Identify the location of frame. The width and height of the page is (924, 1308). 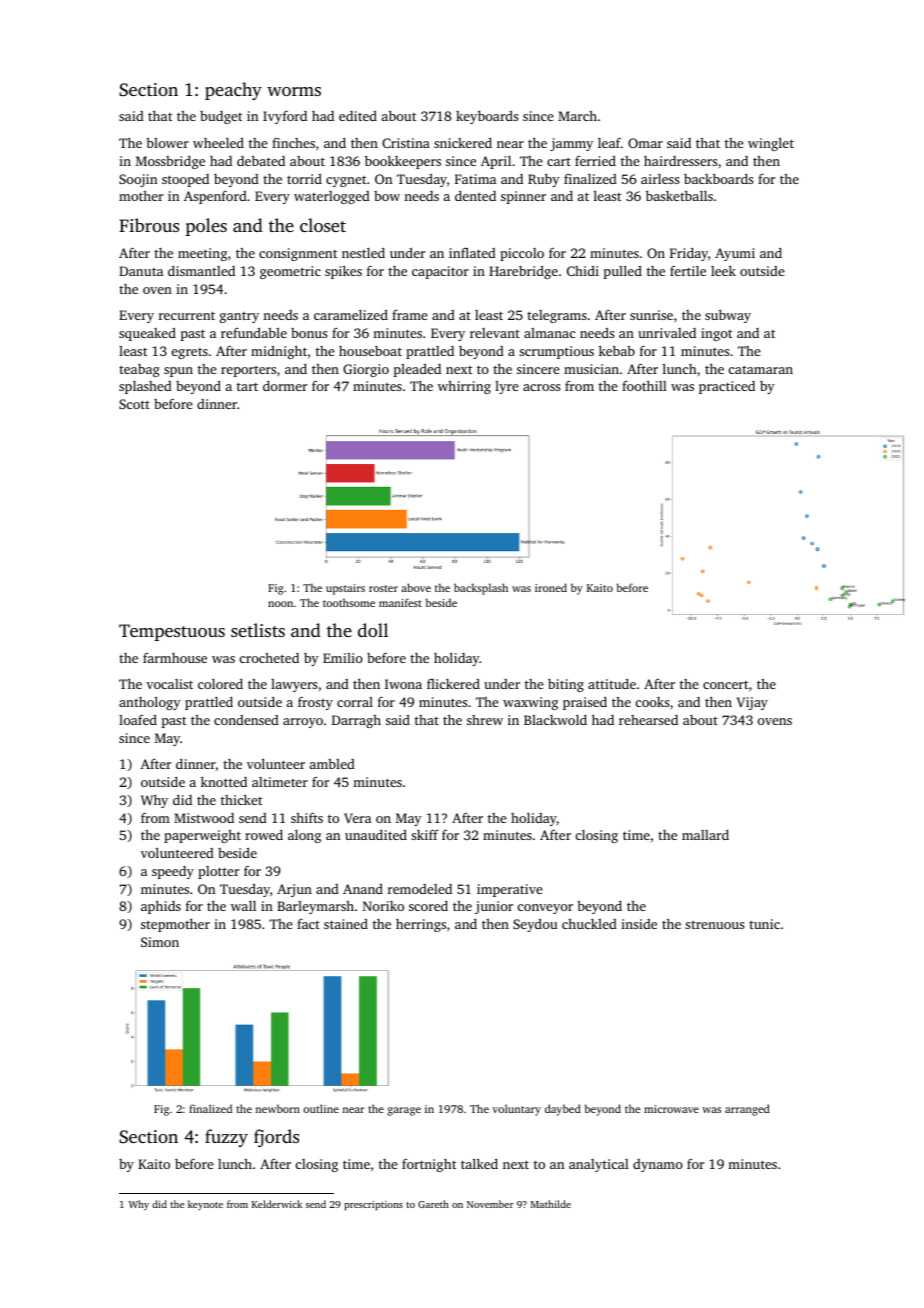
(410, 315).
